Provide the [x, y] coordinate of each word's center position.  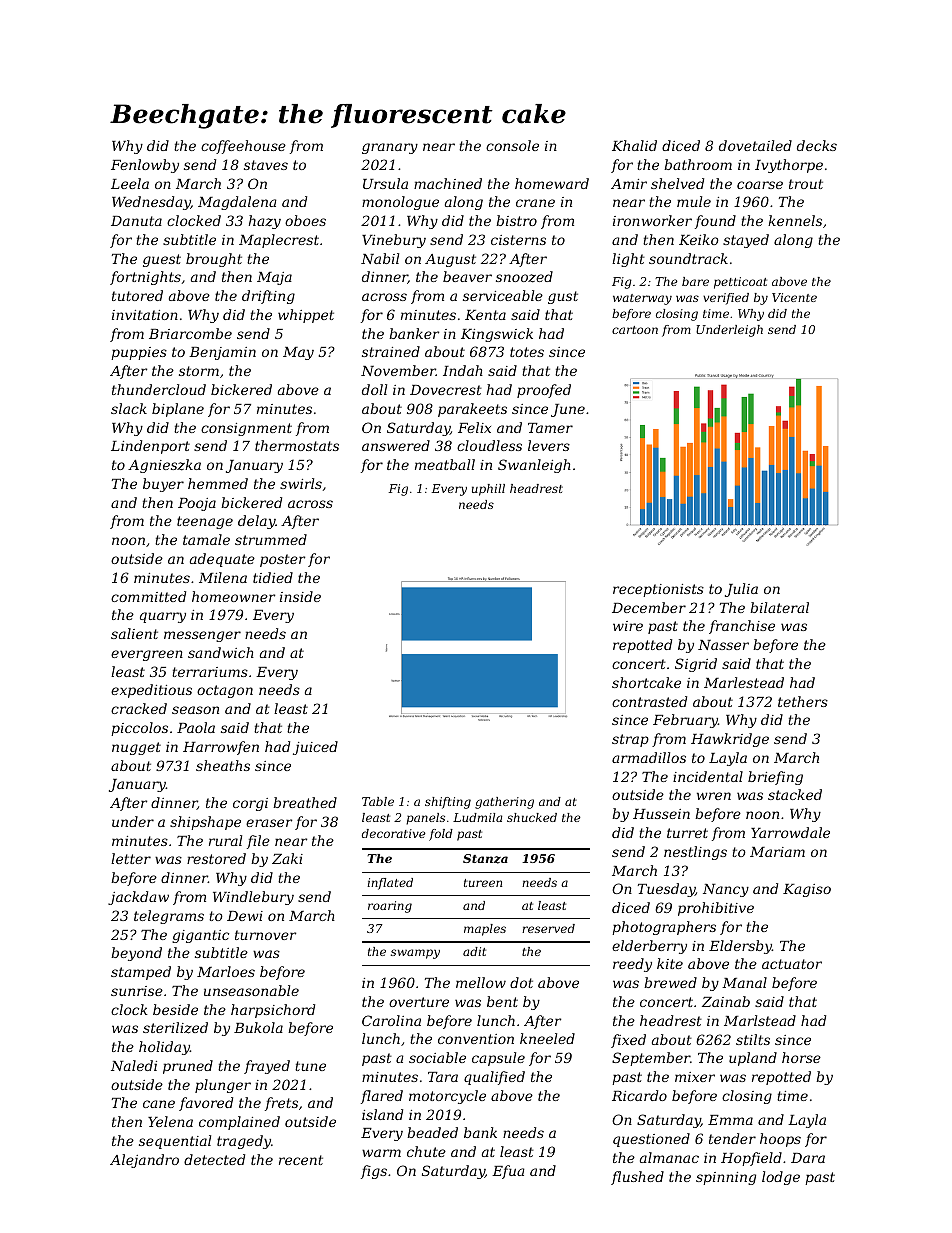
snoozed [524, 277]
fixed [628, 1041]
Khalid [634, 145]
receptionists [658, 590]
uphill [488, 490]
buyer [163, 485]
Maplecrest [279, 241]
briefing [775, 778]
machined [448, 183]
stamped [141, 973]
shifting [448, 803]
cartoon [635, 330]
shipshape [205, 823]
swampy [415, 954]
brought [214, 260]
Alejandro [144, 1161]
